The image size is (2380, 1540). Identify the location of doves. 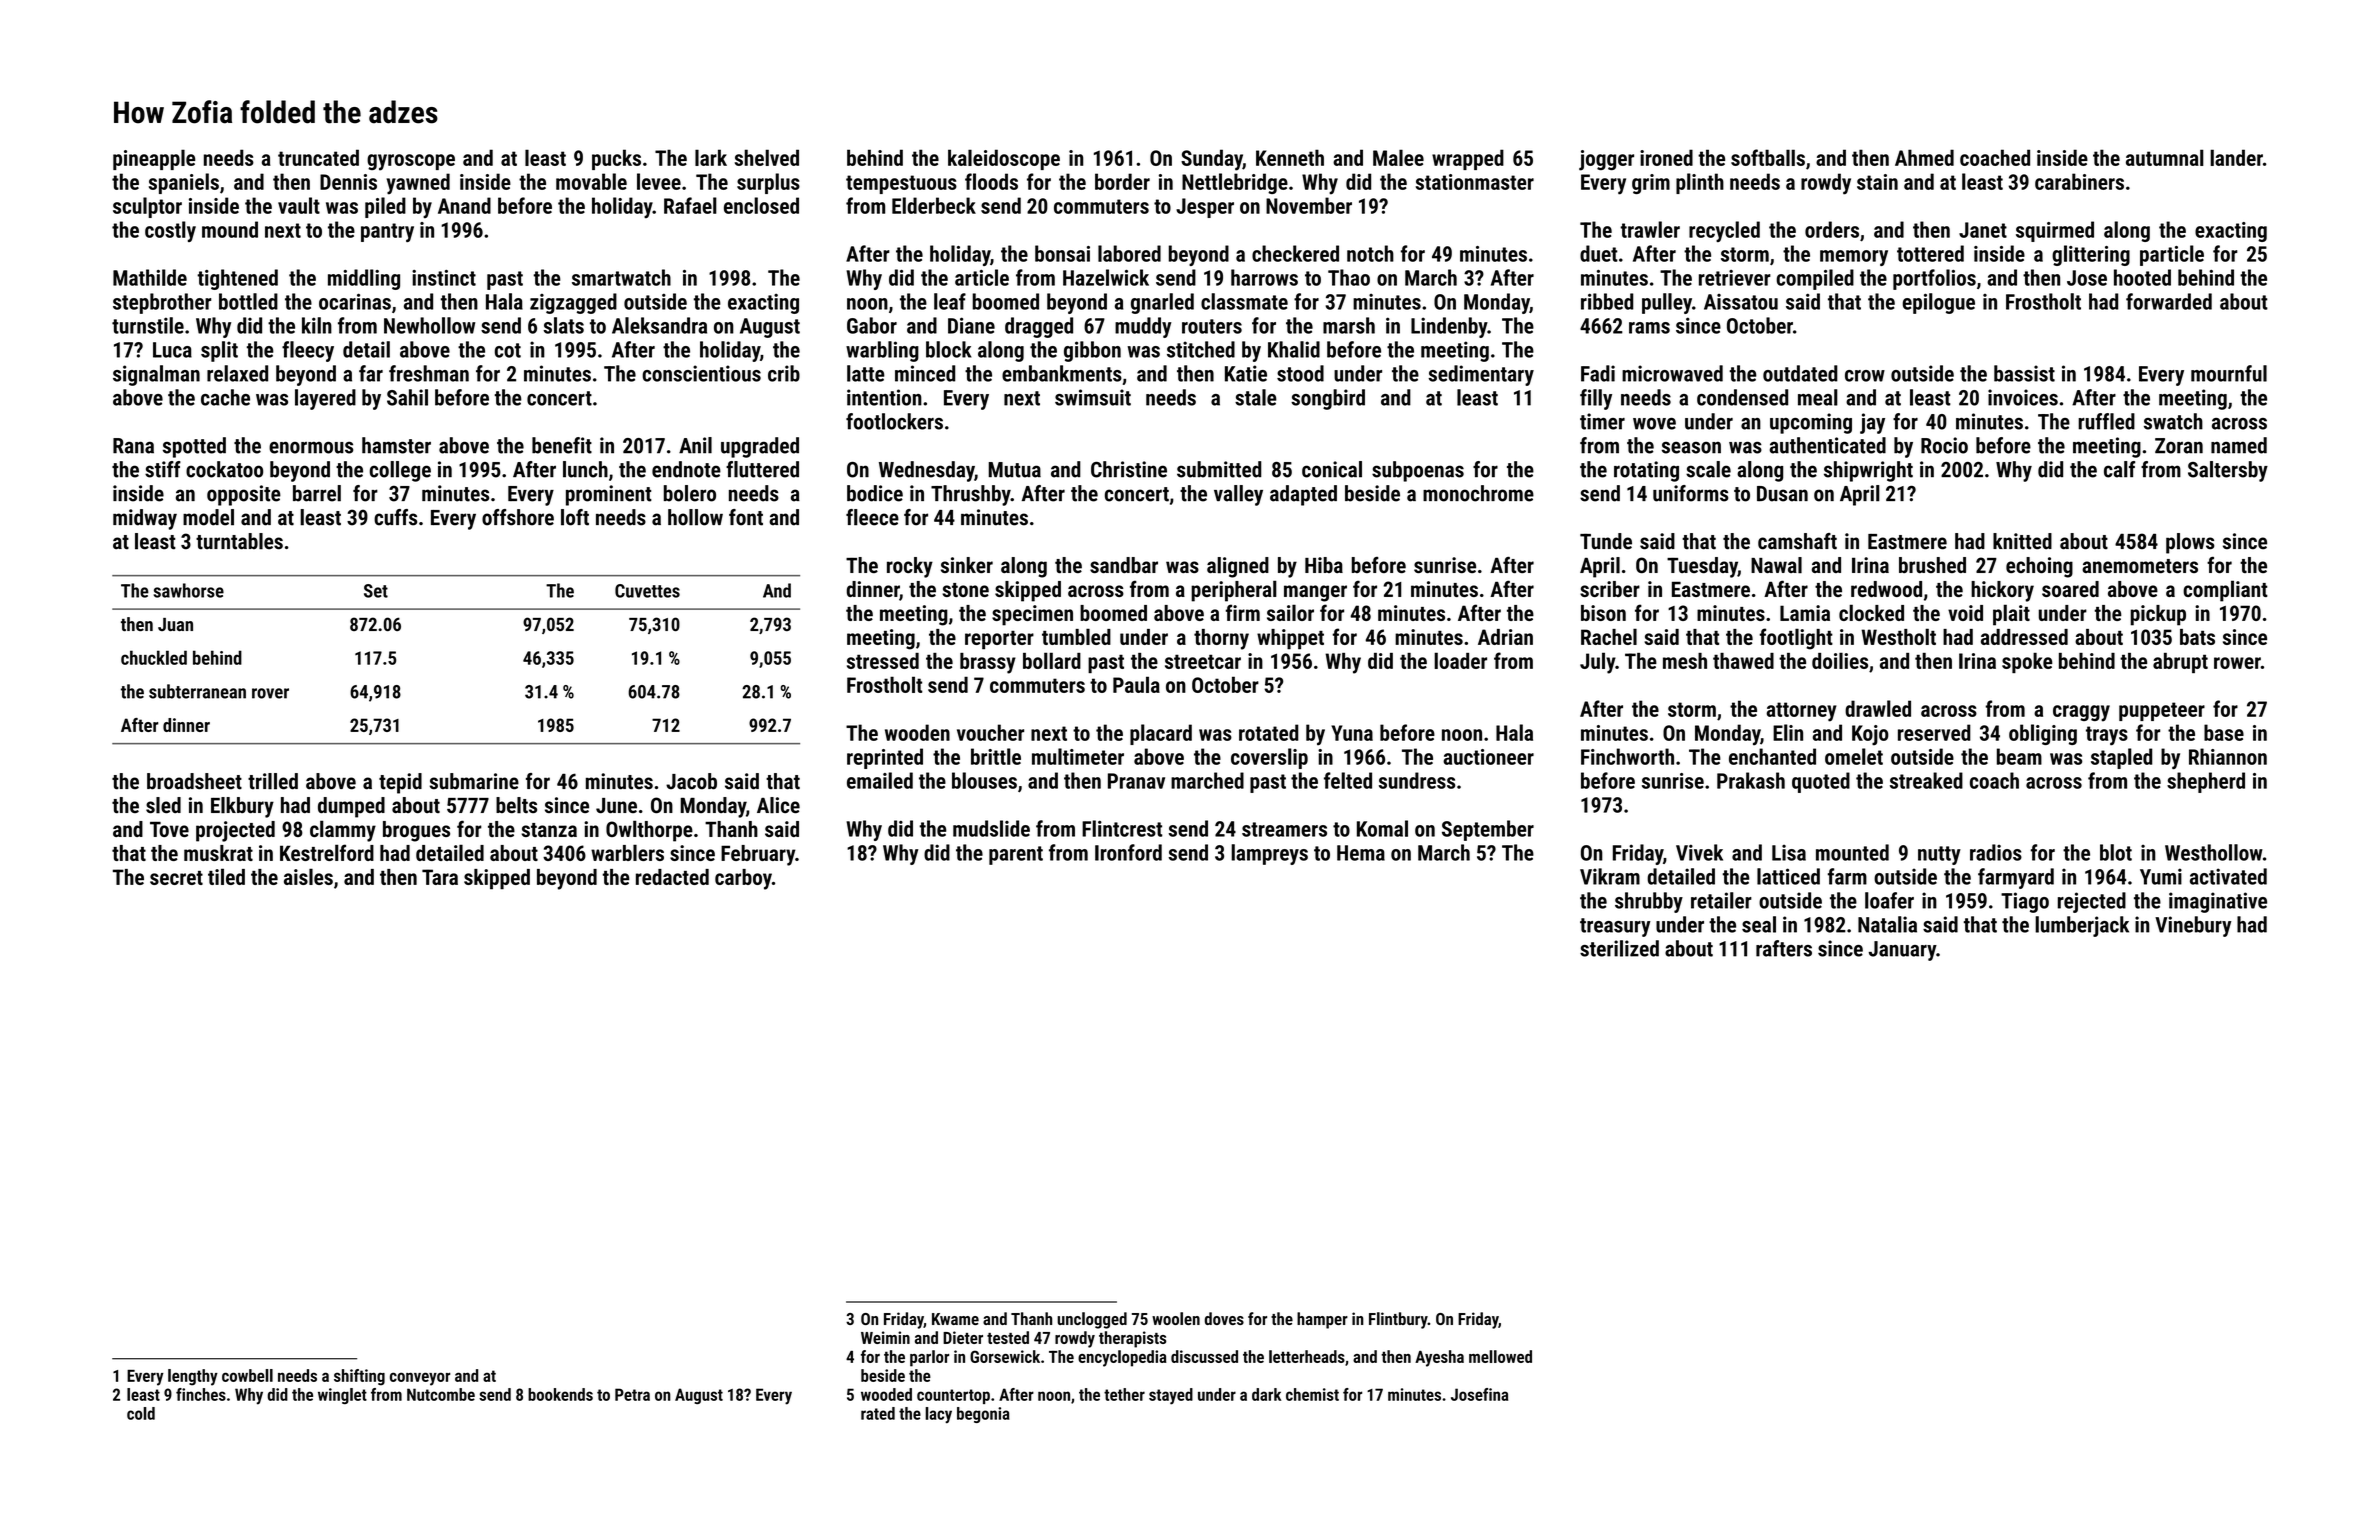
(1224, 1318).
